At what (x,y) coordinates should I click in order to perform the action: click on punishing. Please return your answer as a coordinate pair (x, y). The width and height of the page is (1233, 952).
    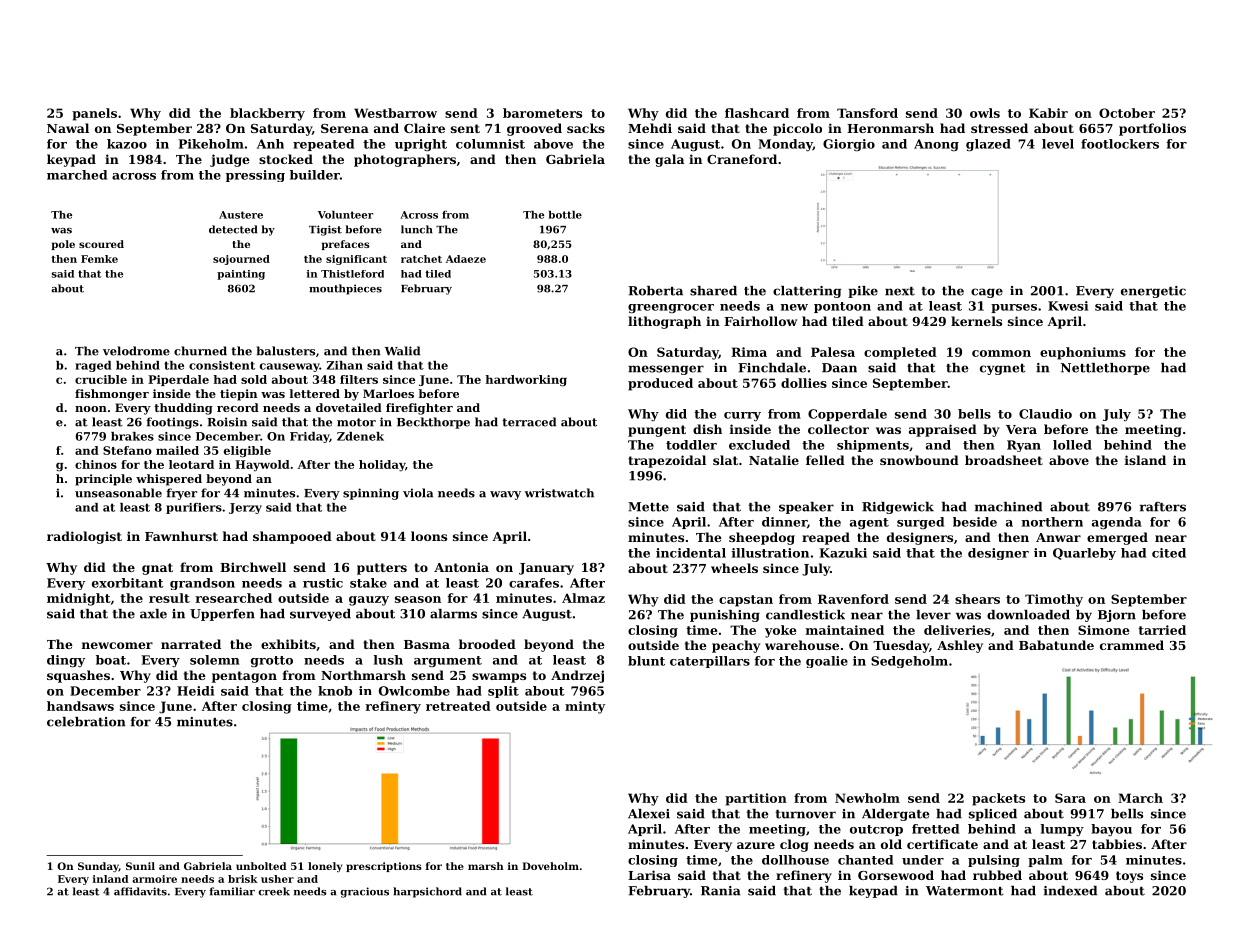
    Looking at the image, I should click on (725, 616).
